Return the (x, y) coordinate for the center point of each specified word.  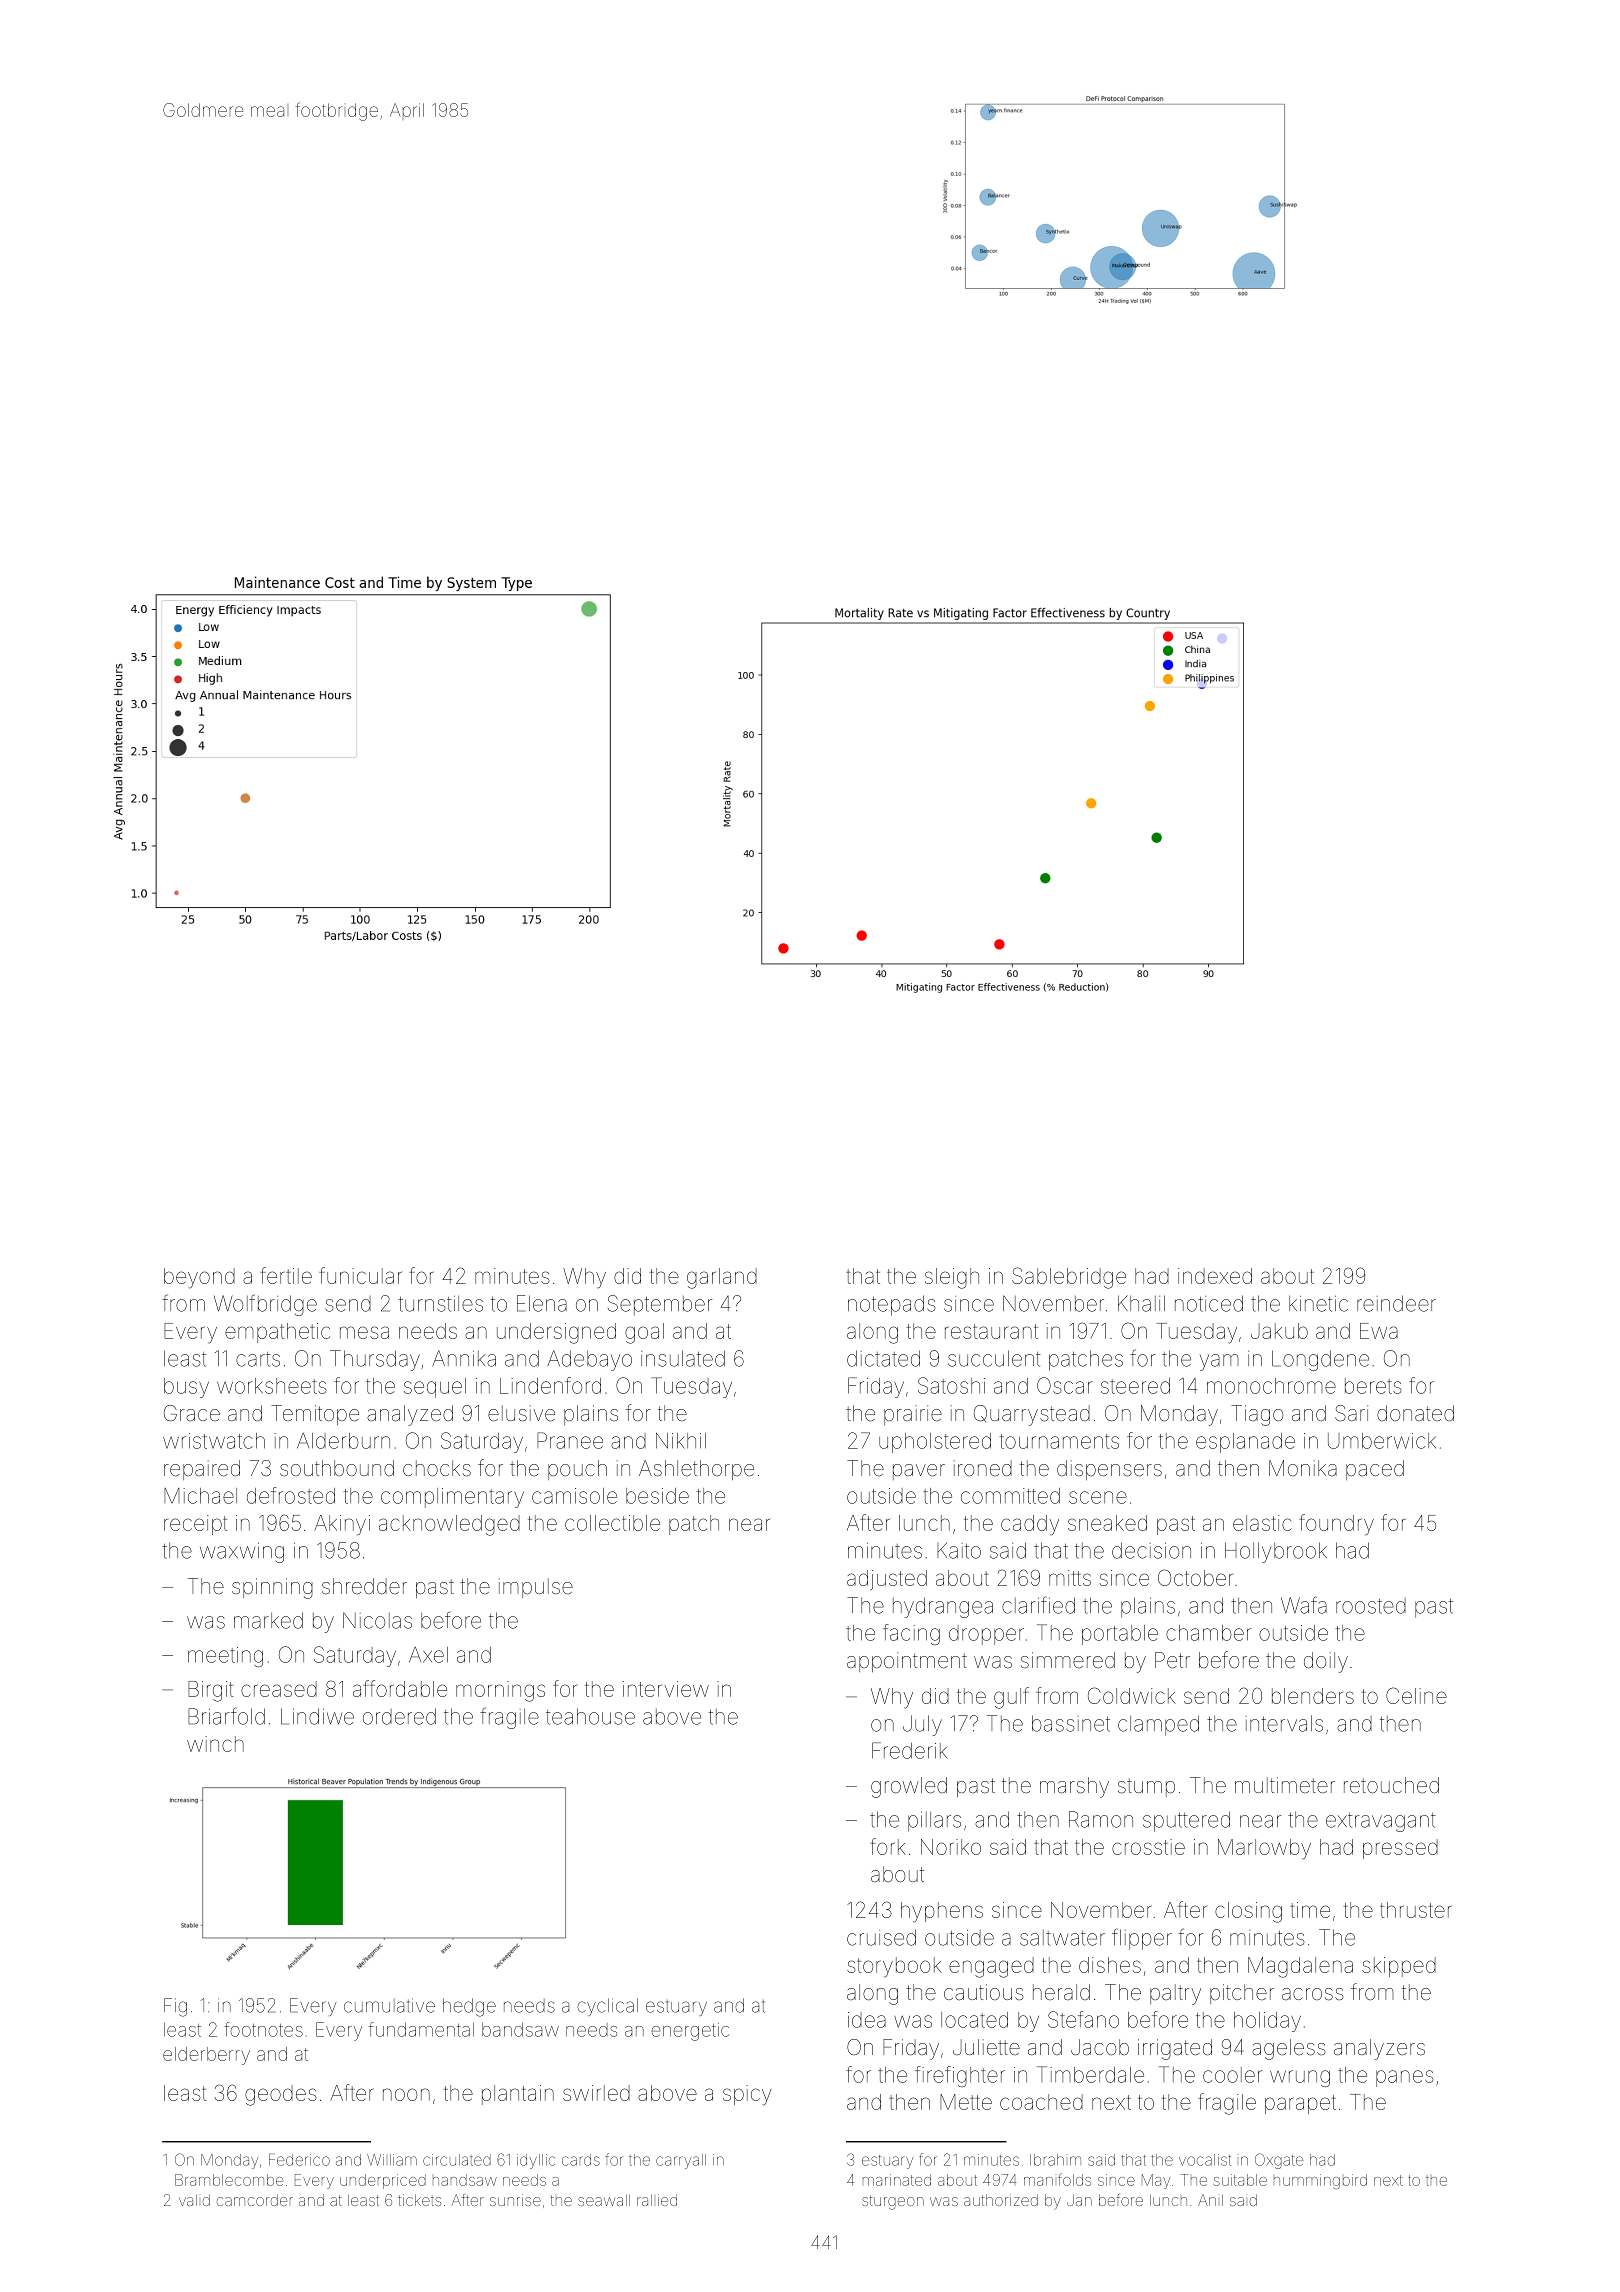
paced (1375, 1470)
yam (1219, 1362)
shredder (364, 1586)
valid (194, 2200)
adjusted (887, 1580)
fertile (286, 1275)
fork (887, 1846)
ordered (399, 1716)
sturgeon (893, 2202)
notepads (892, 1305)
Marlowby (1264, 1849)
